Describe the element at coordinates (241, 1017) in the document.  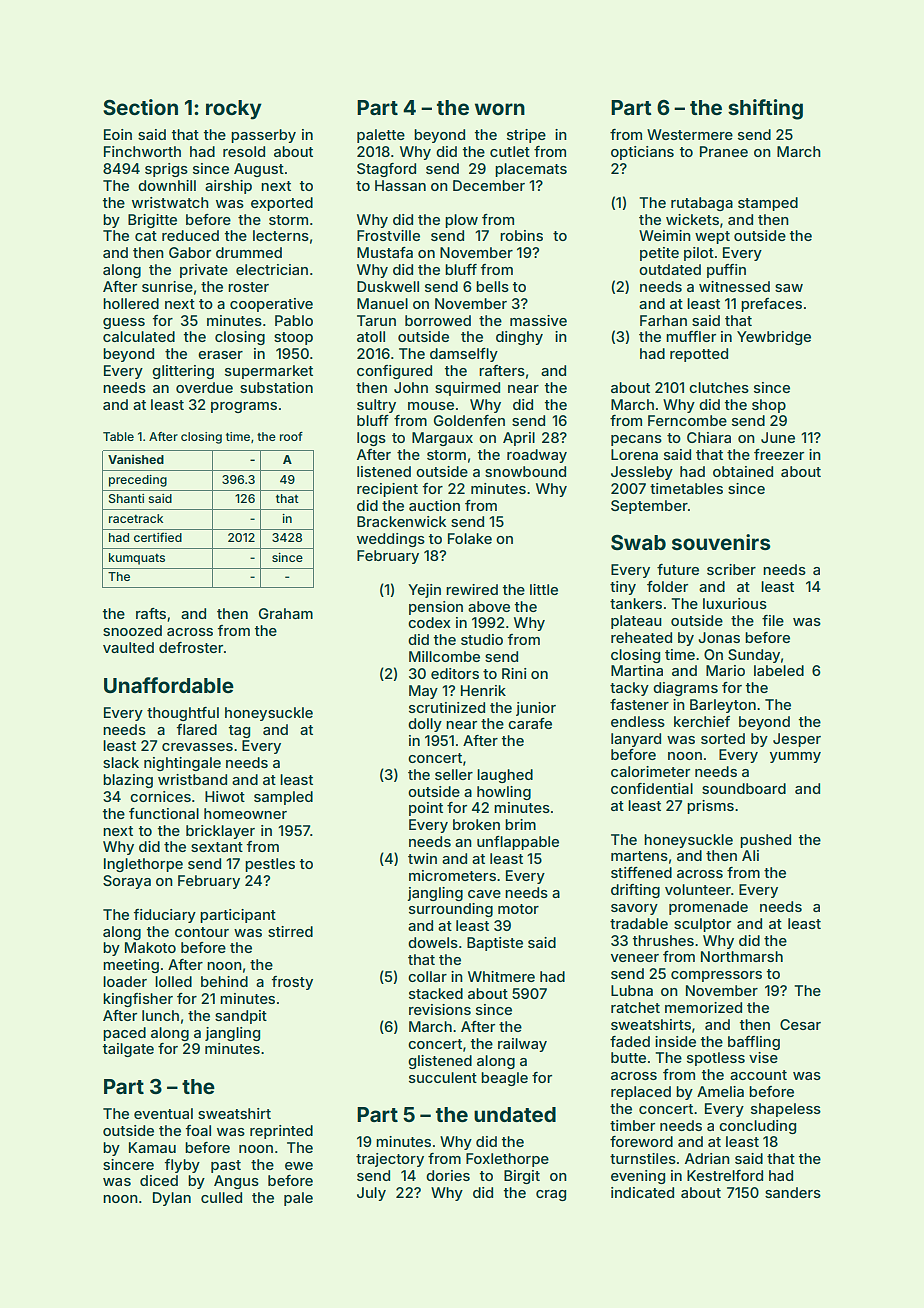
I see `sandpit` at that location.
